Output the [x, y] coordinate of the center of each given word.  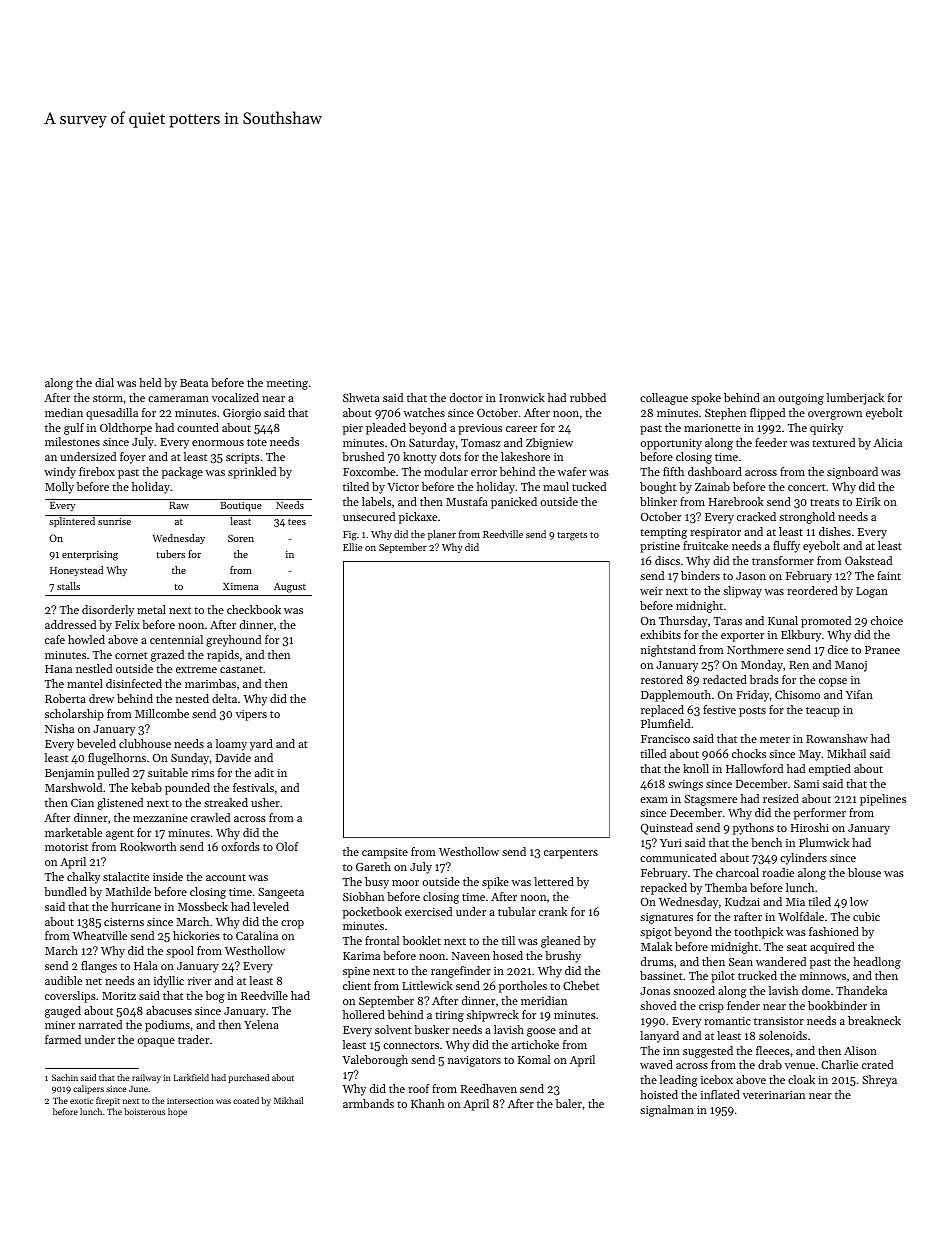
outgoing [801, 399]
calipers [88, 1089]
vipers [251, 715]
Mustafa [467, 501]
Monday [762, 666]
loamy [231, 745]
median [64, 412]
